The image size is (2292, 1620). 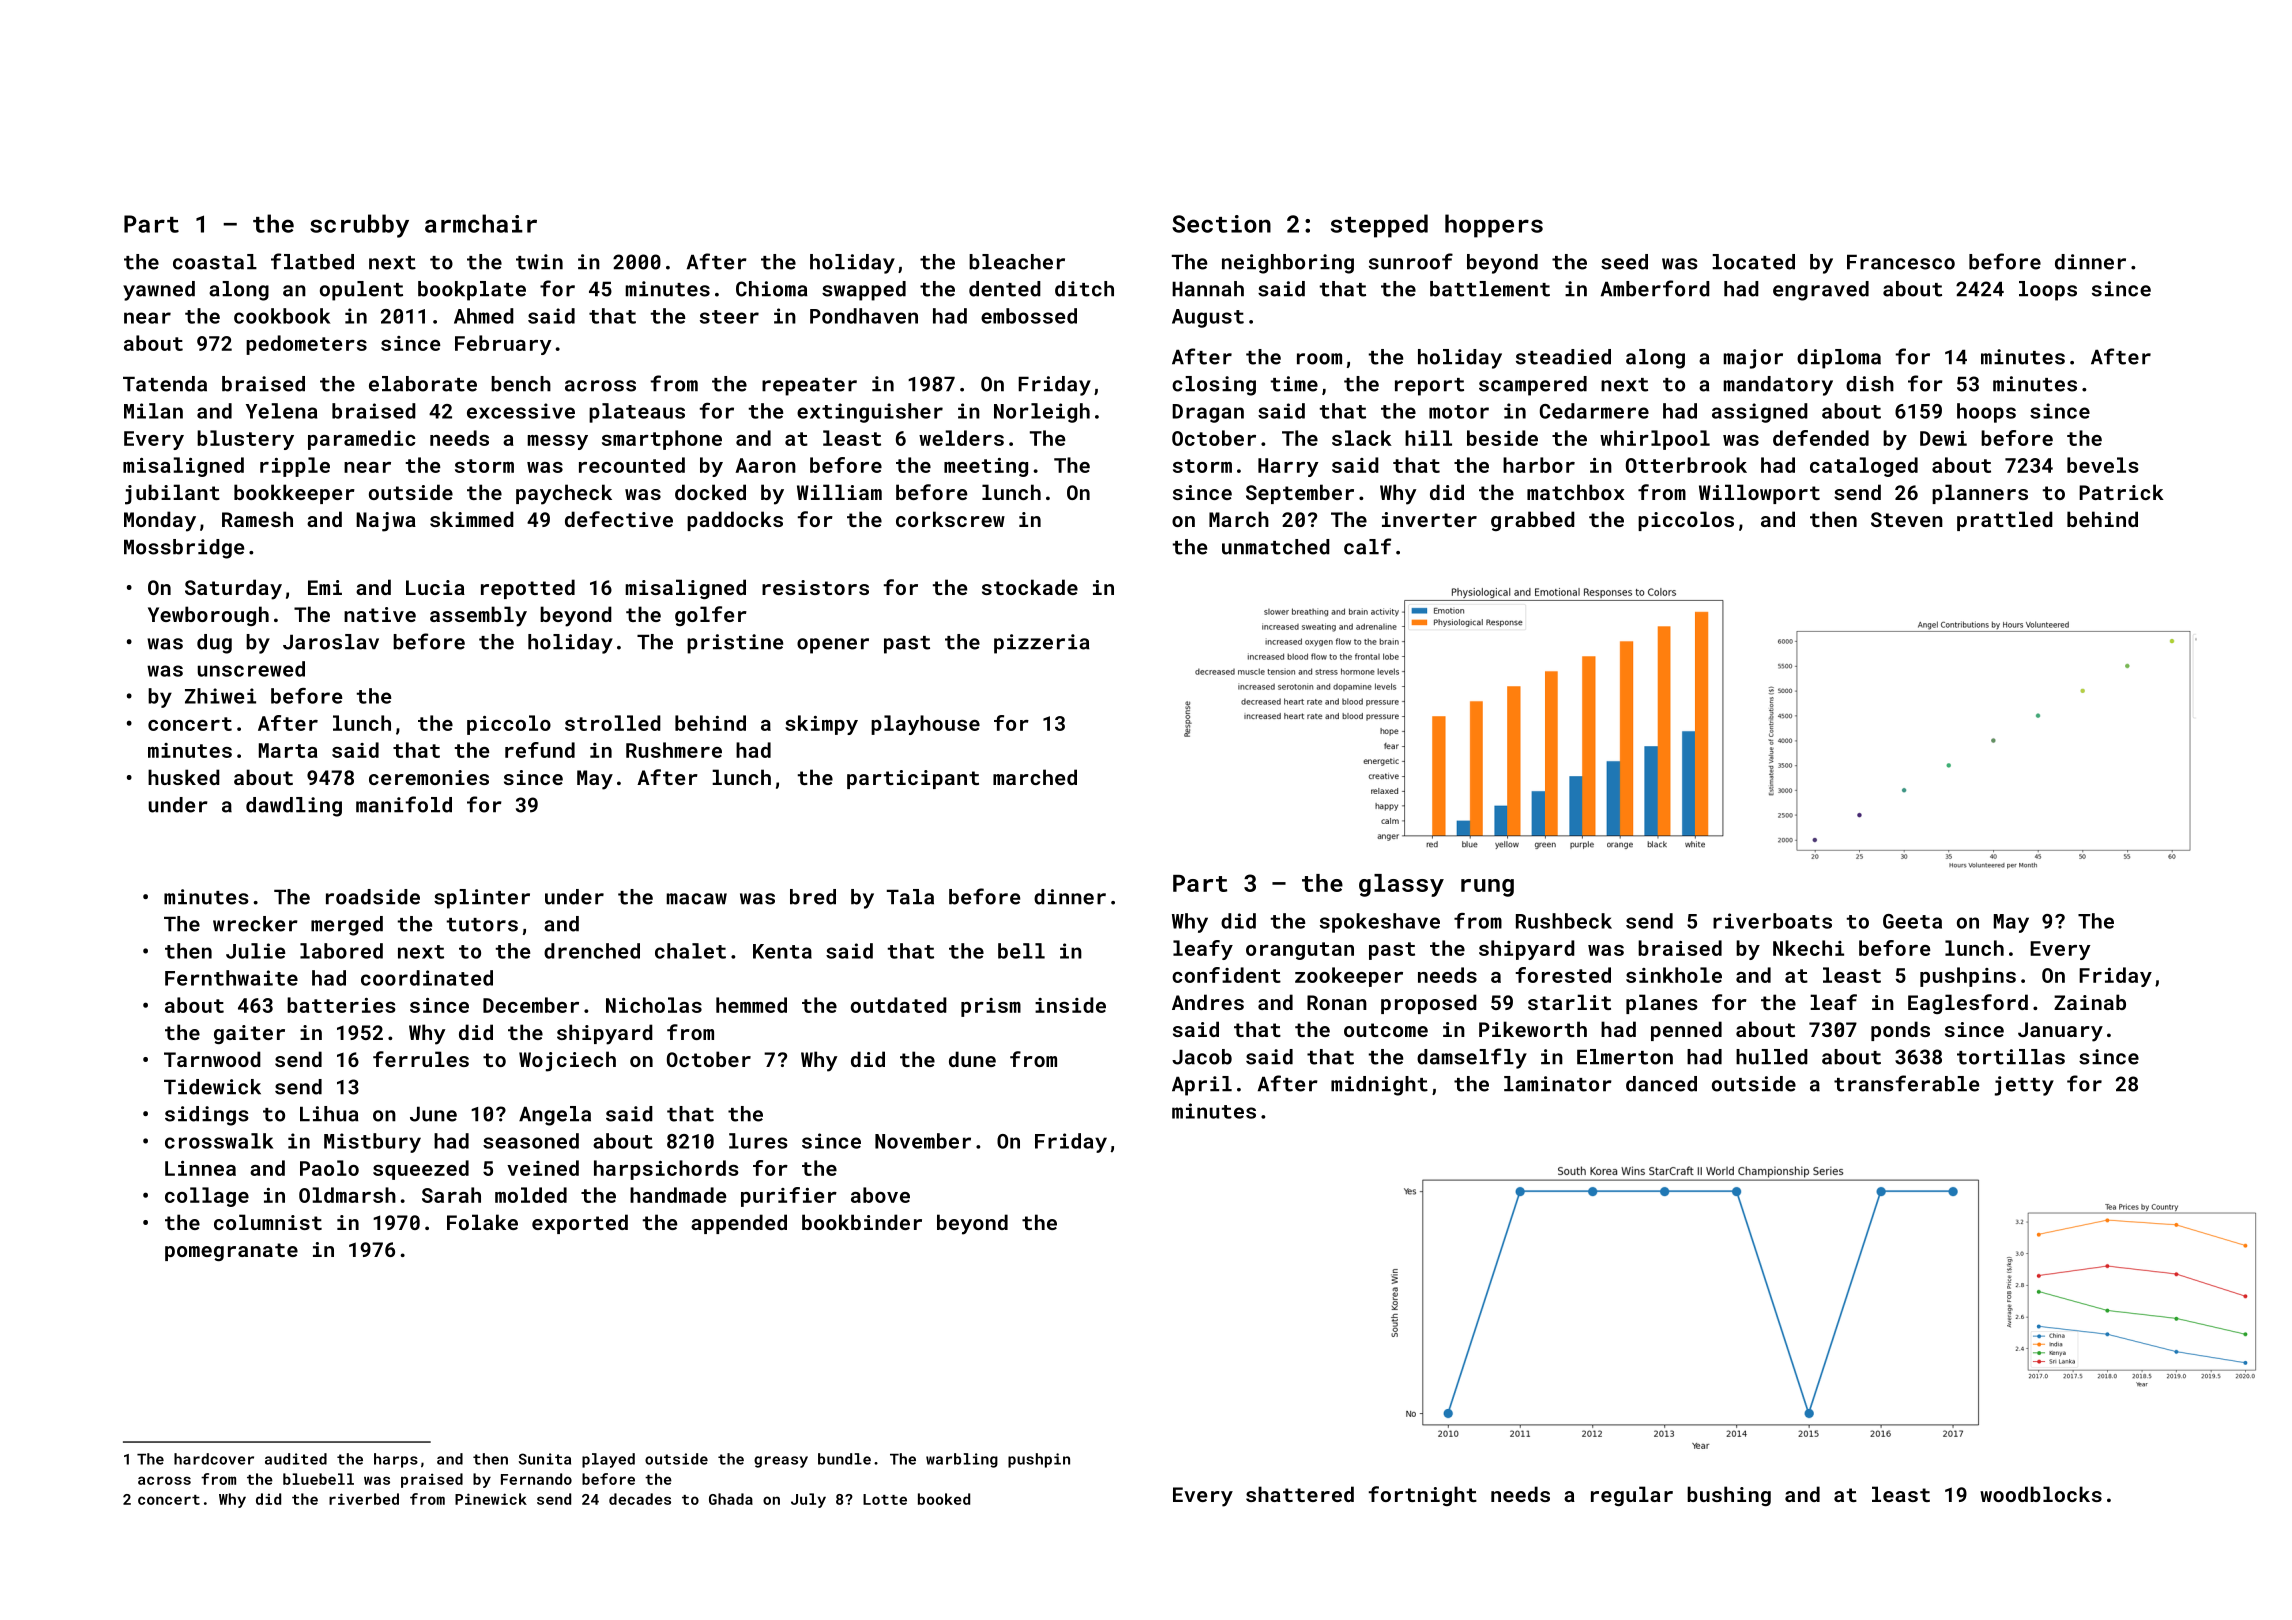 What do you see at coordinates (962, 1460) in the page?
I see `warbling` at bounding box center [962, 1460].
